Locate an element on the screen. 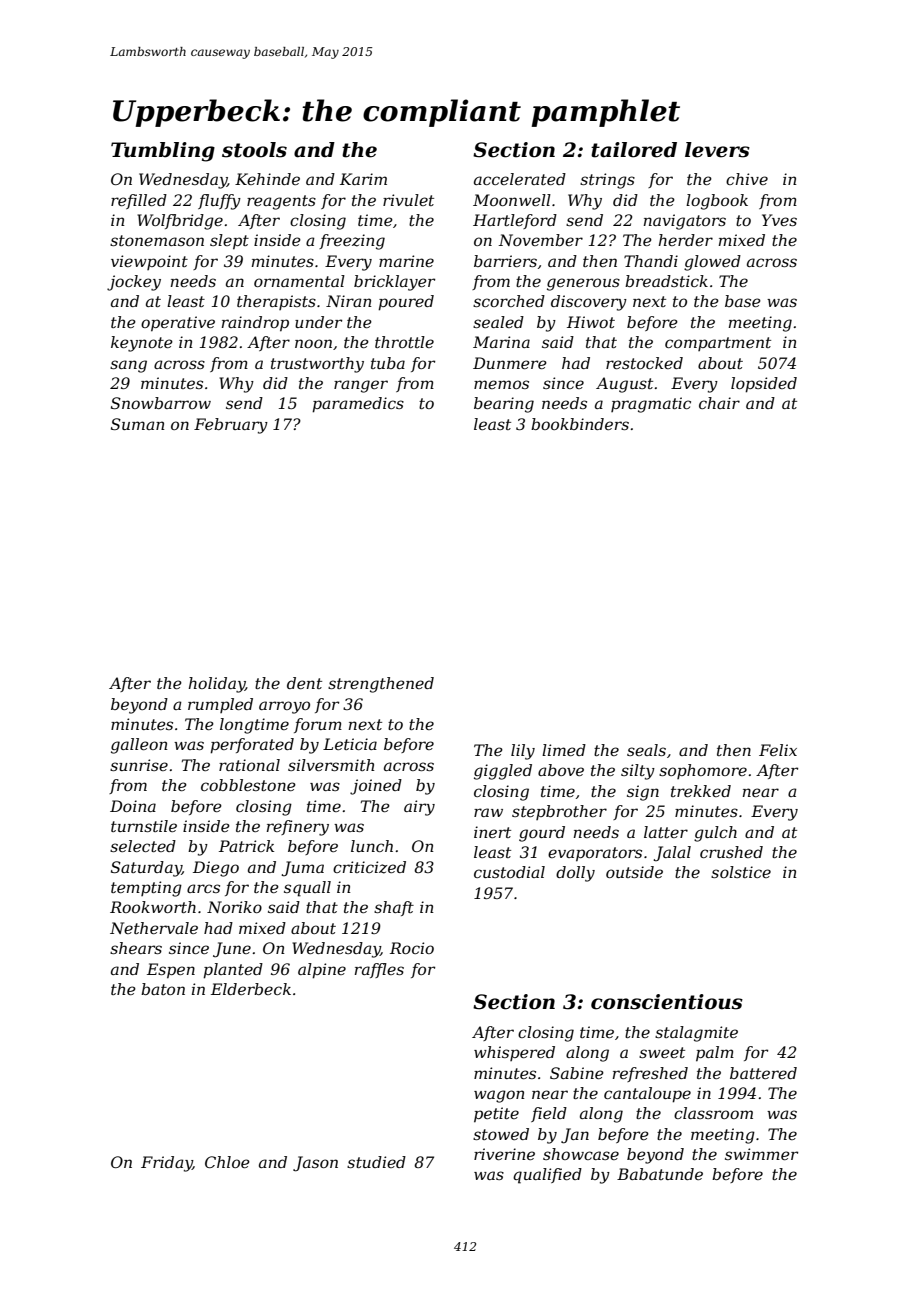 The width and height of the screenshot is (908, 1316). Suman is located at coordinates (138, 424).
